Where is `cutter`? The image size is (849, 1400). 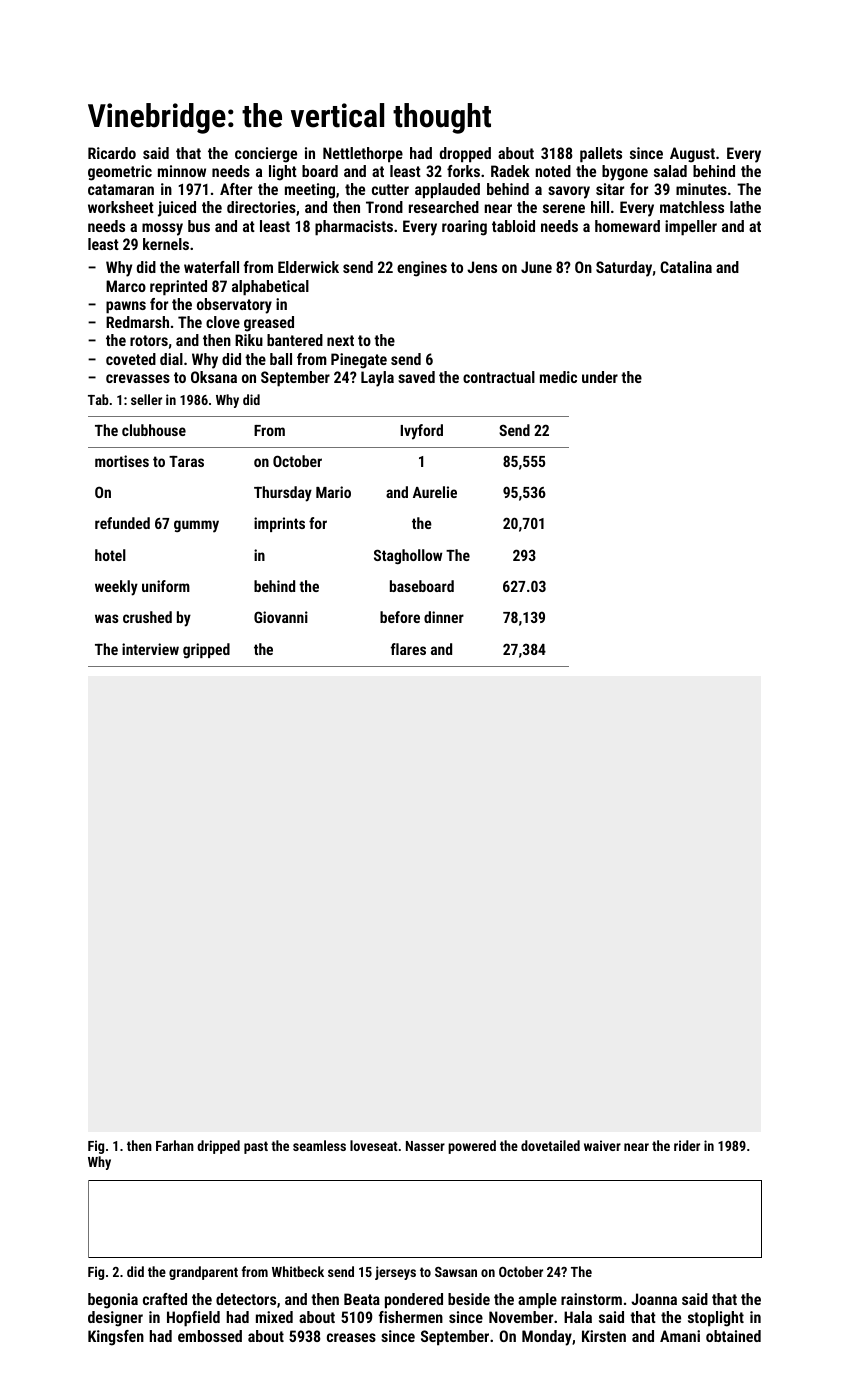 cutter is located at coordinates (390, 189).
